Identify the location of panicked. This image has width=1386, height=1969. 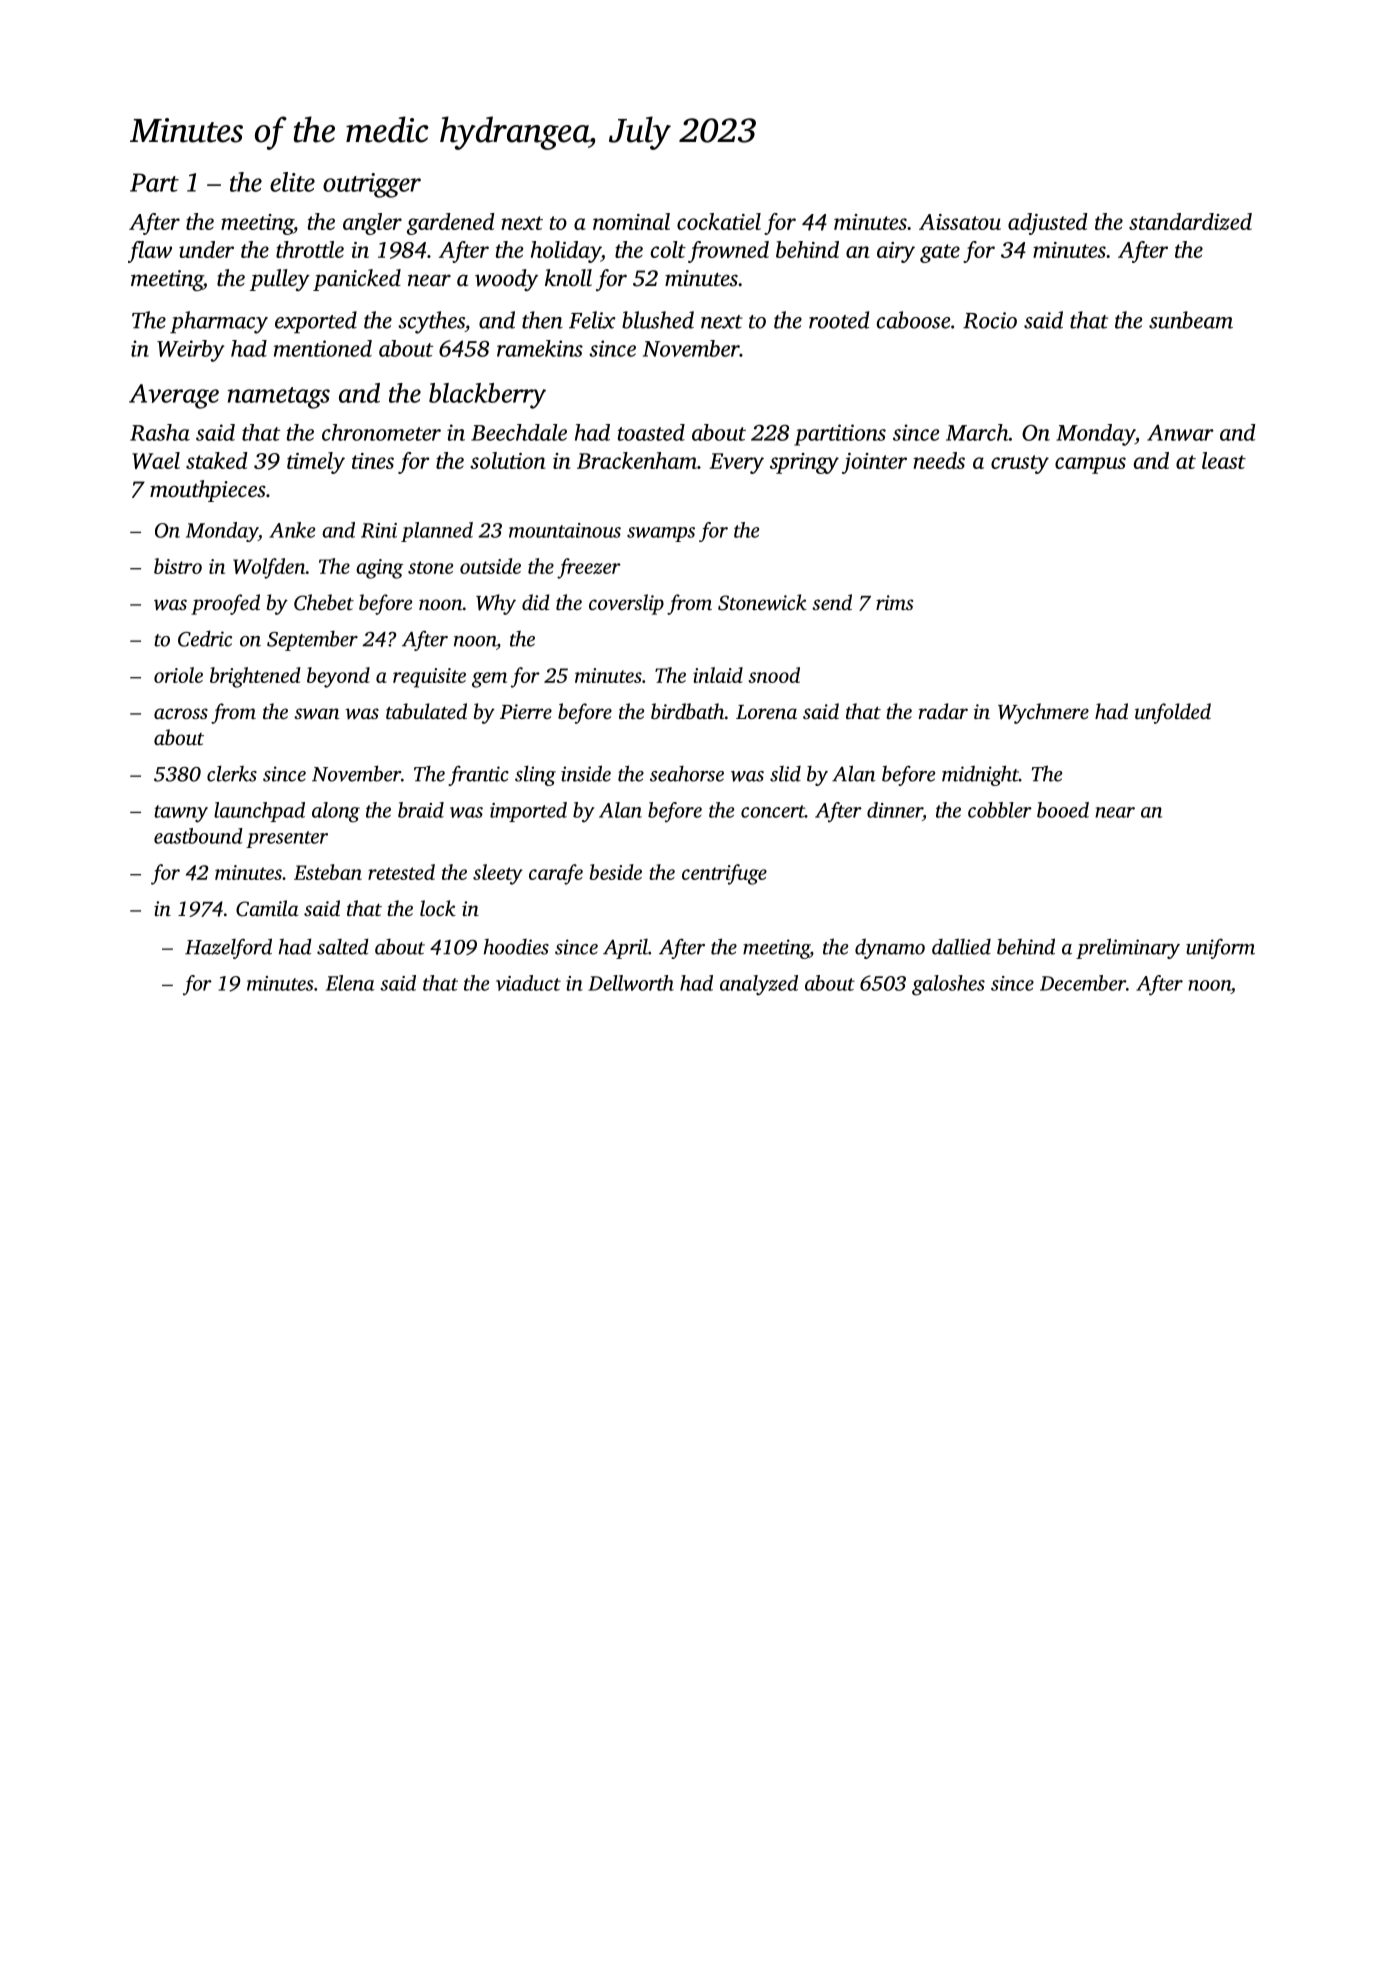
(357, 280).
